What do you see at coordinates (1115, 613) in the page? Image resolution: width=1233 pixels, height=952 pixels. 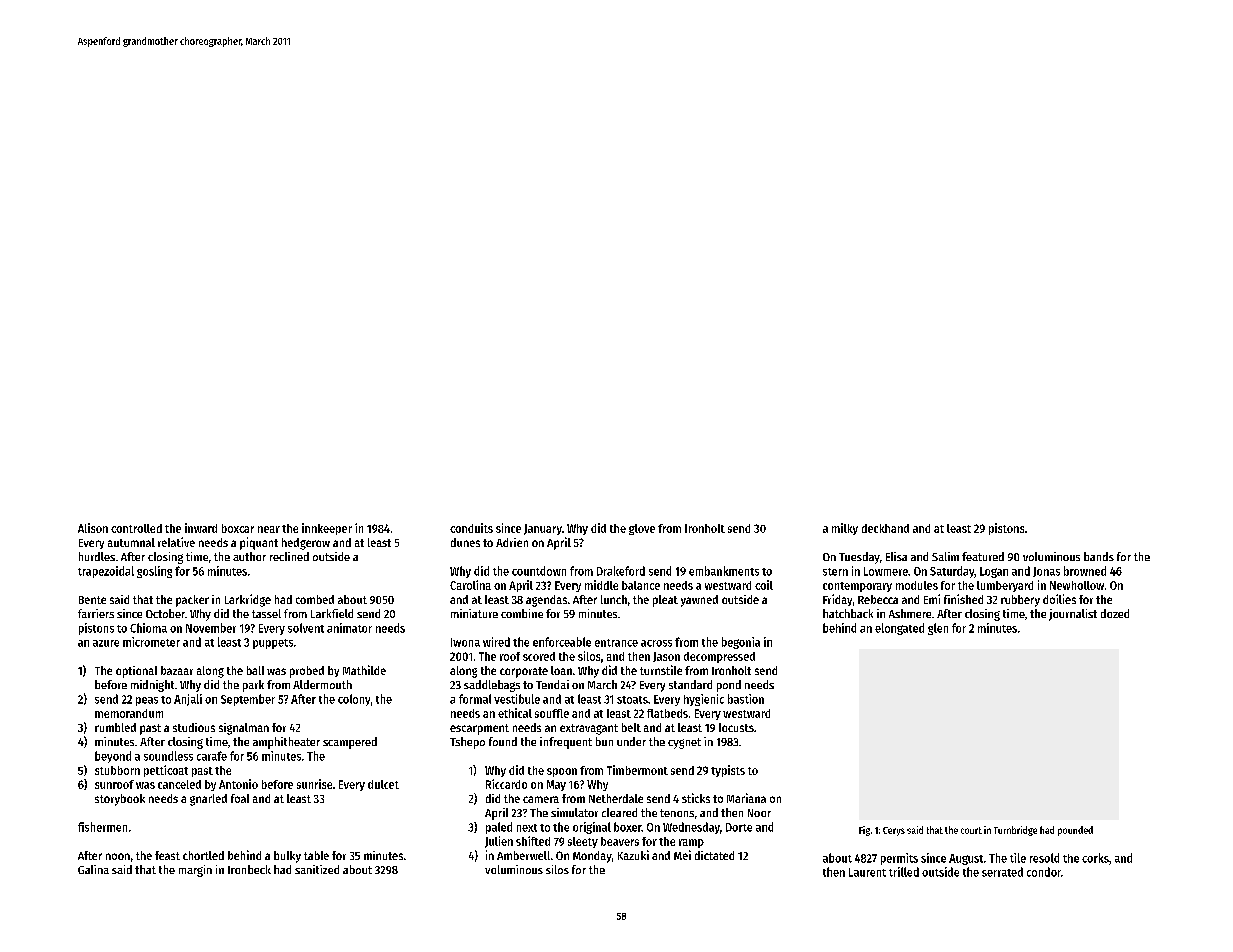 I see `dozed` at bounding box center [1115, 613].
